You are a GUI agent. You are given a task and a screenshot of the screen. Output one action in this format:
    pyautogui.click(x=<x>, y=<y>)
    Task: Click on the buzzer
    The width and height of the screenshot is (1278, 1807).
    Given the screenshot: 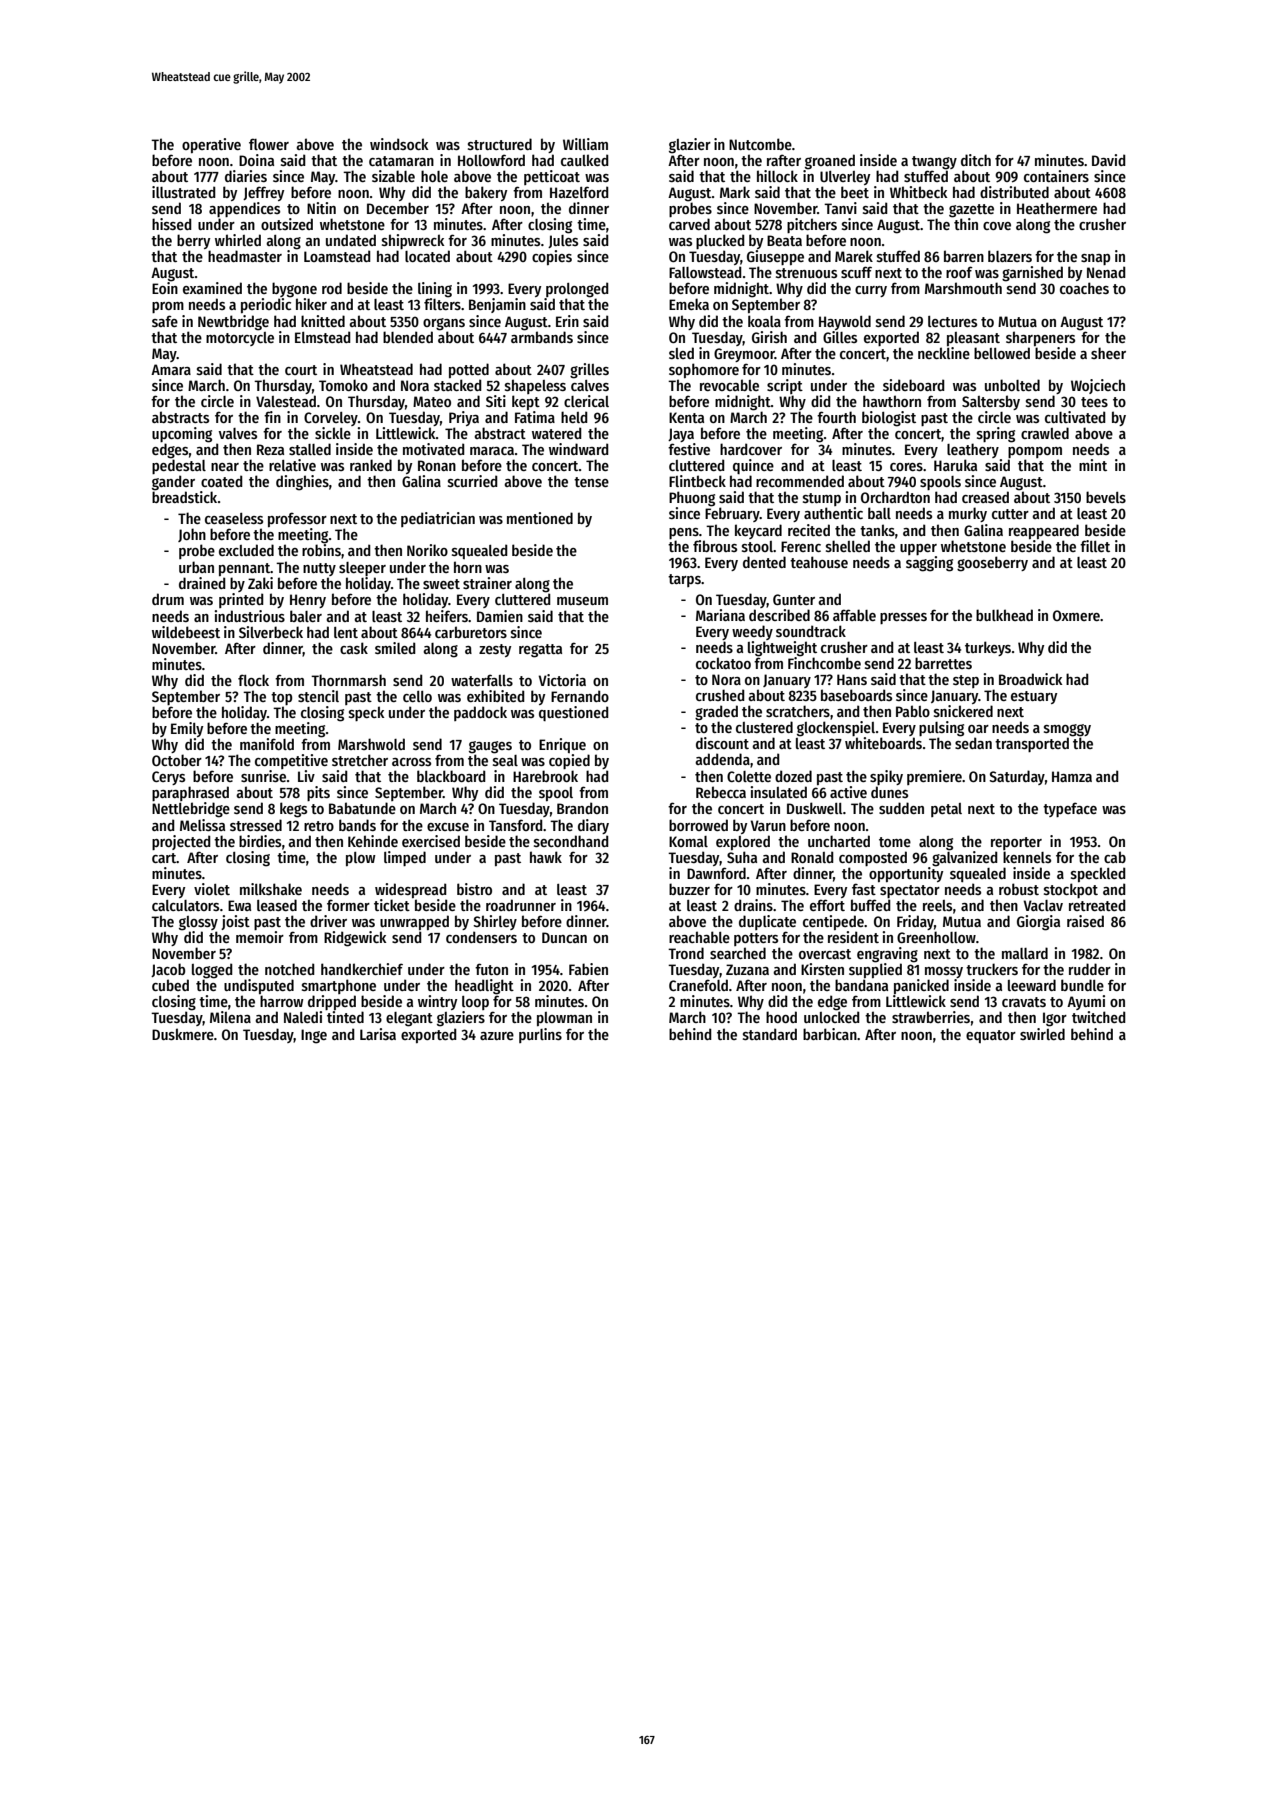 What is the action you would take?
    pyautogui.click(x=689, y=889)
